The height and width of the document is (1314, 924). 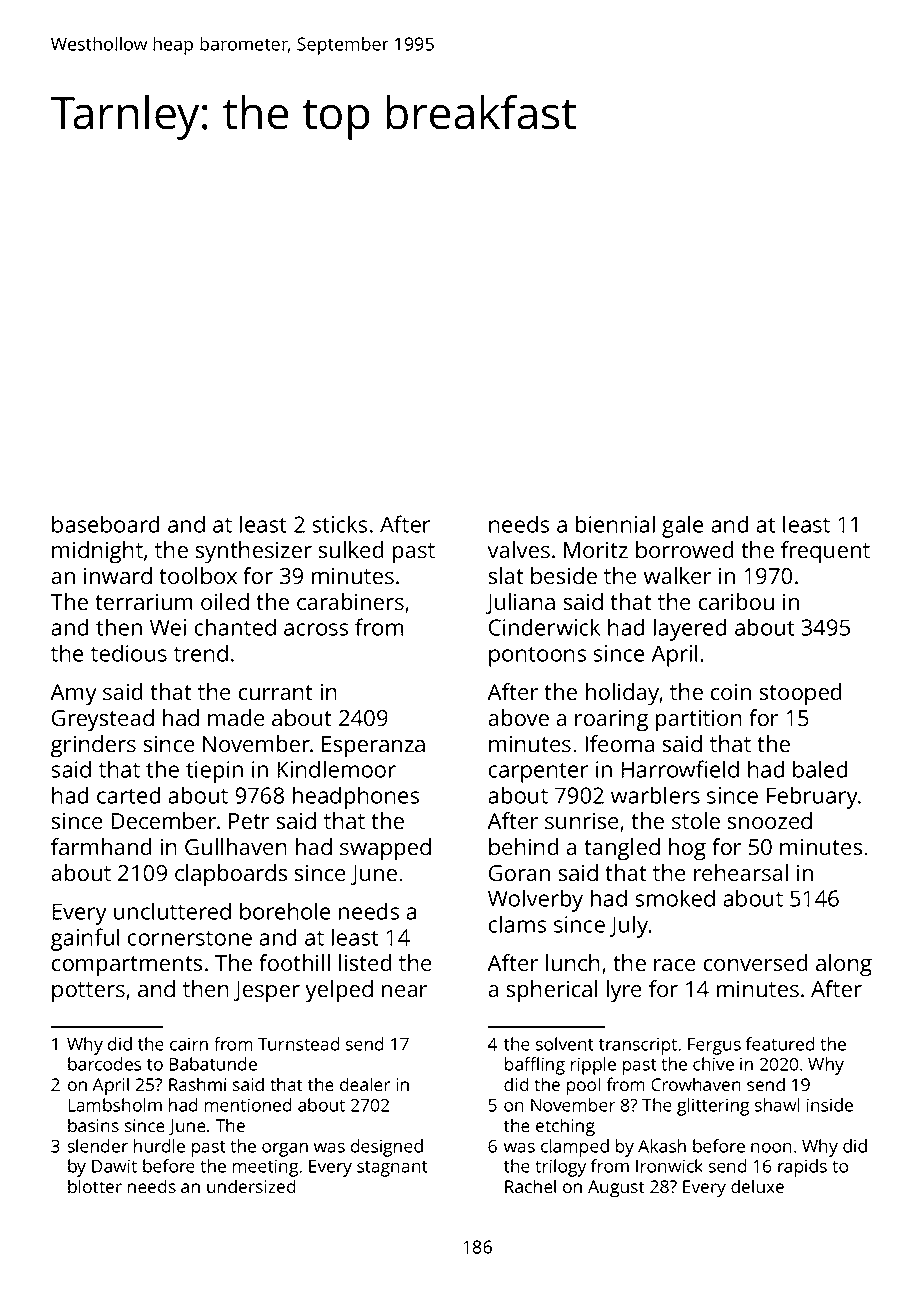 I want to click on Dawit, so click(x=114, y=1166).
